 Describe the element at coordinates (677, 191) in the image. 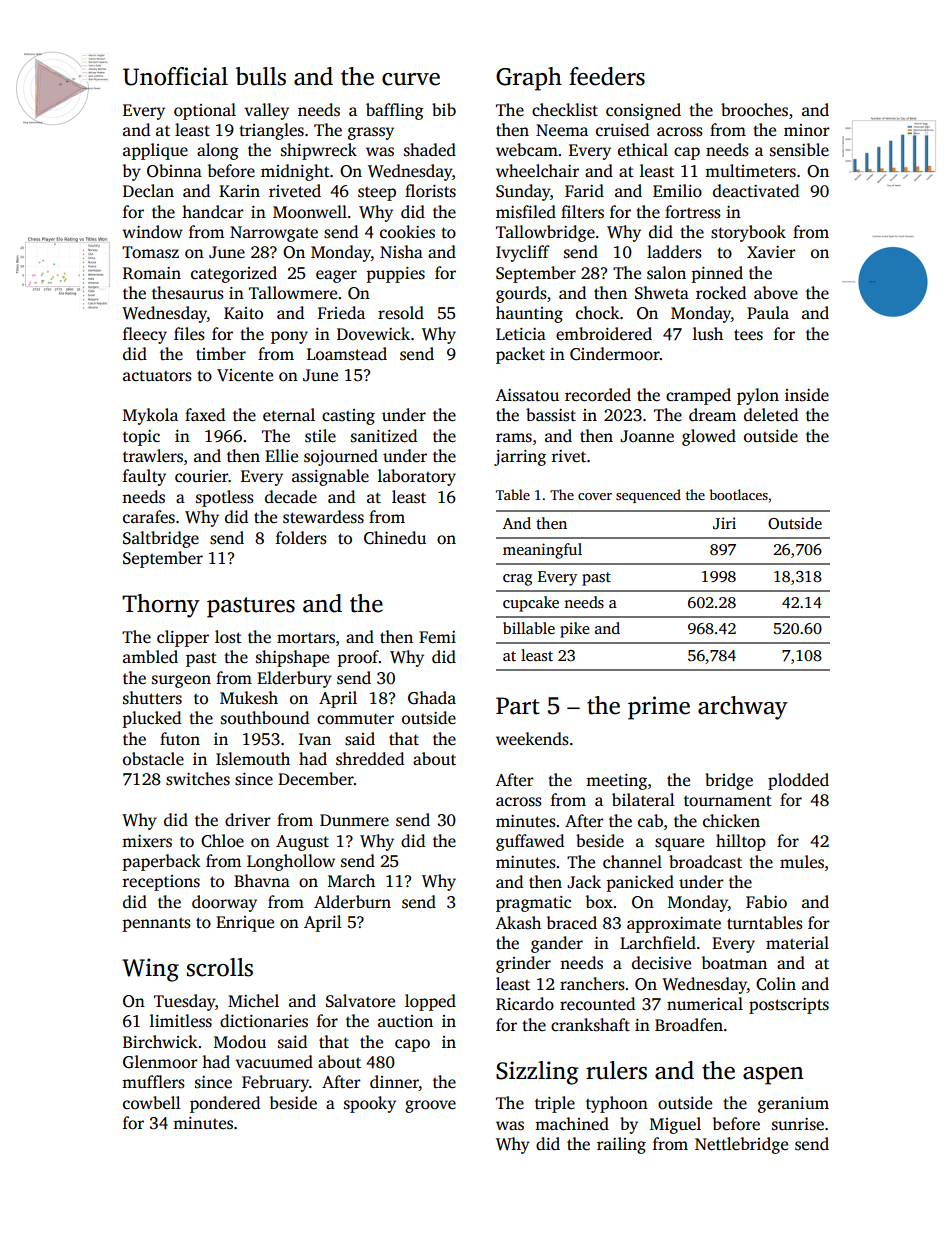

I see `Emilio` at that location.
